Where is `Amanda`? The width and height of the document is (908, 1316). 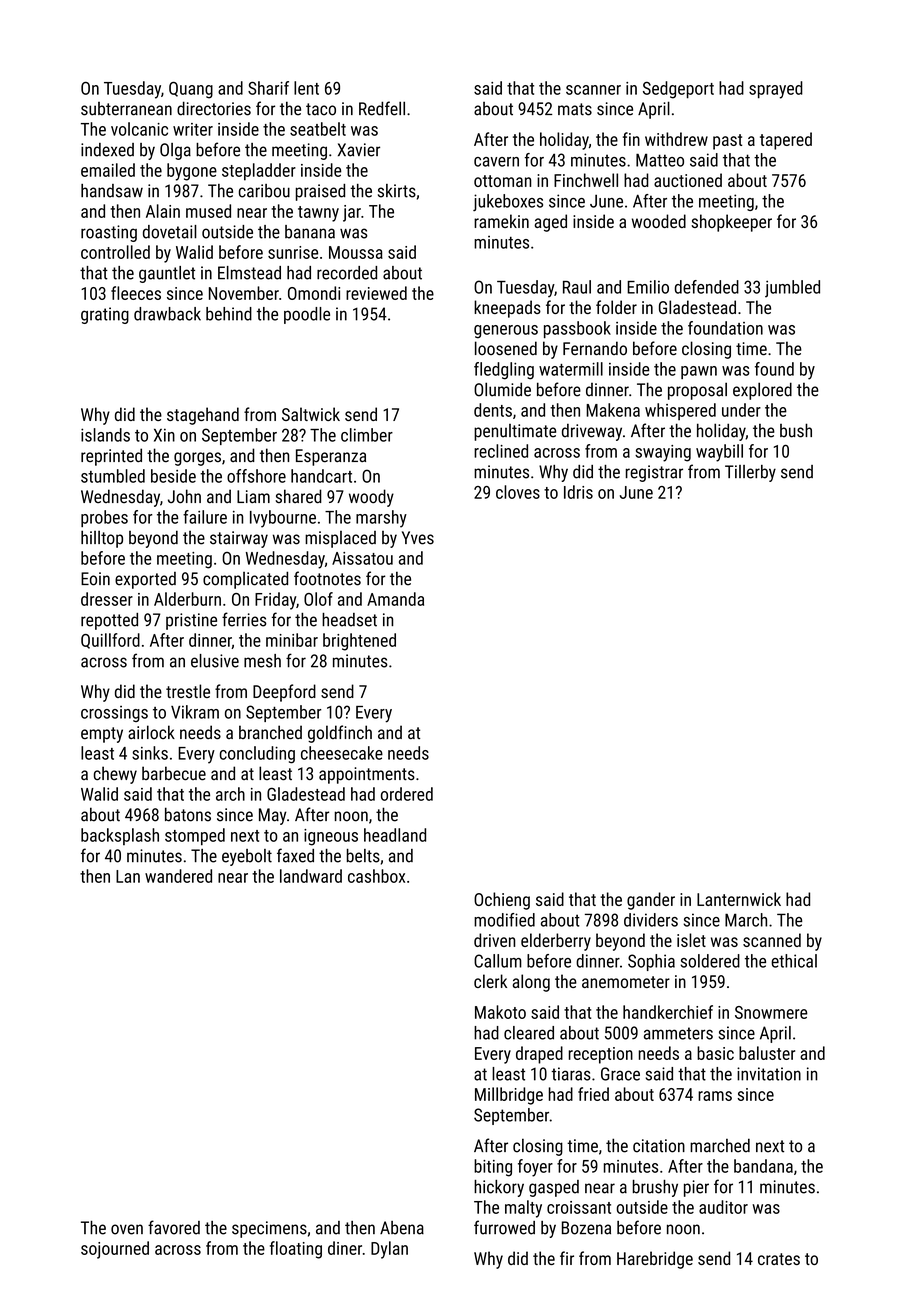
Amanda is located at coordinates (395, 599).
